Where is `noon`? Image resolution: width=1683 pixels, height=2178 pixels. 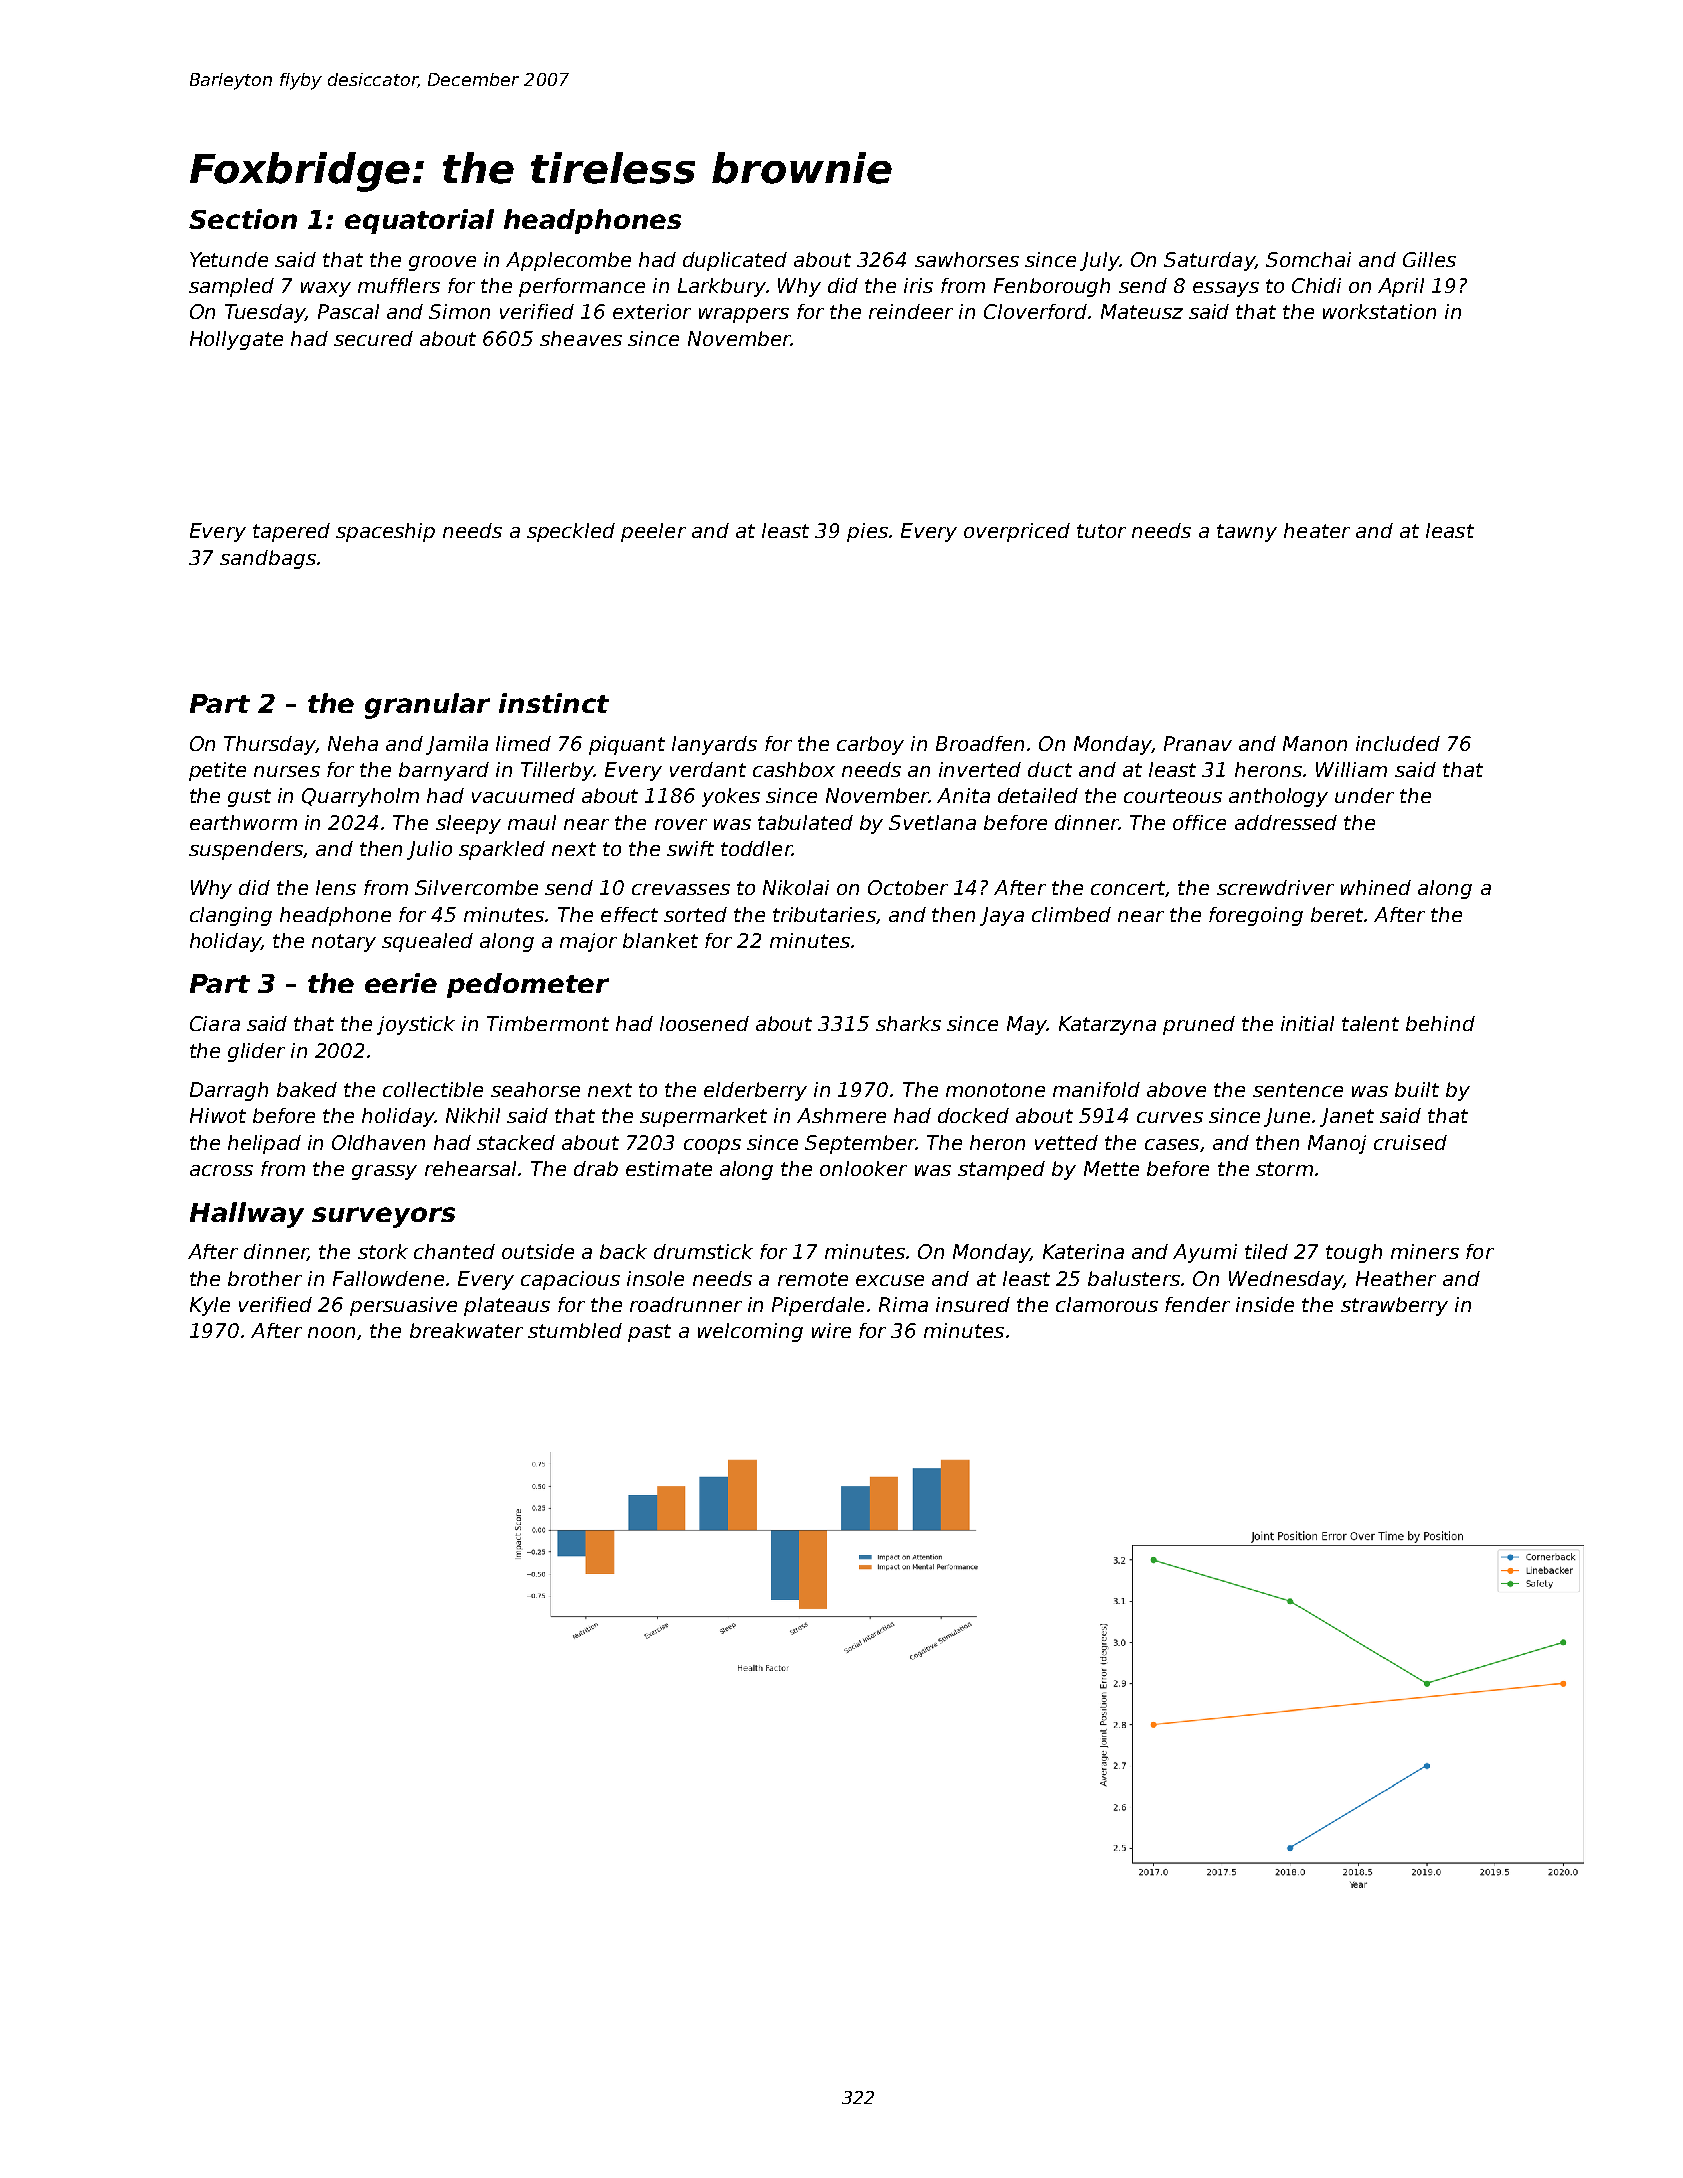 noon is located at coordinates (331, 1332).
